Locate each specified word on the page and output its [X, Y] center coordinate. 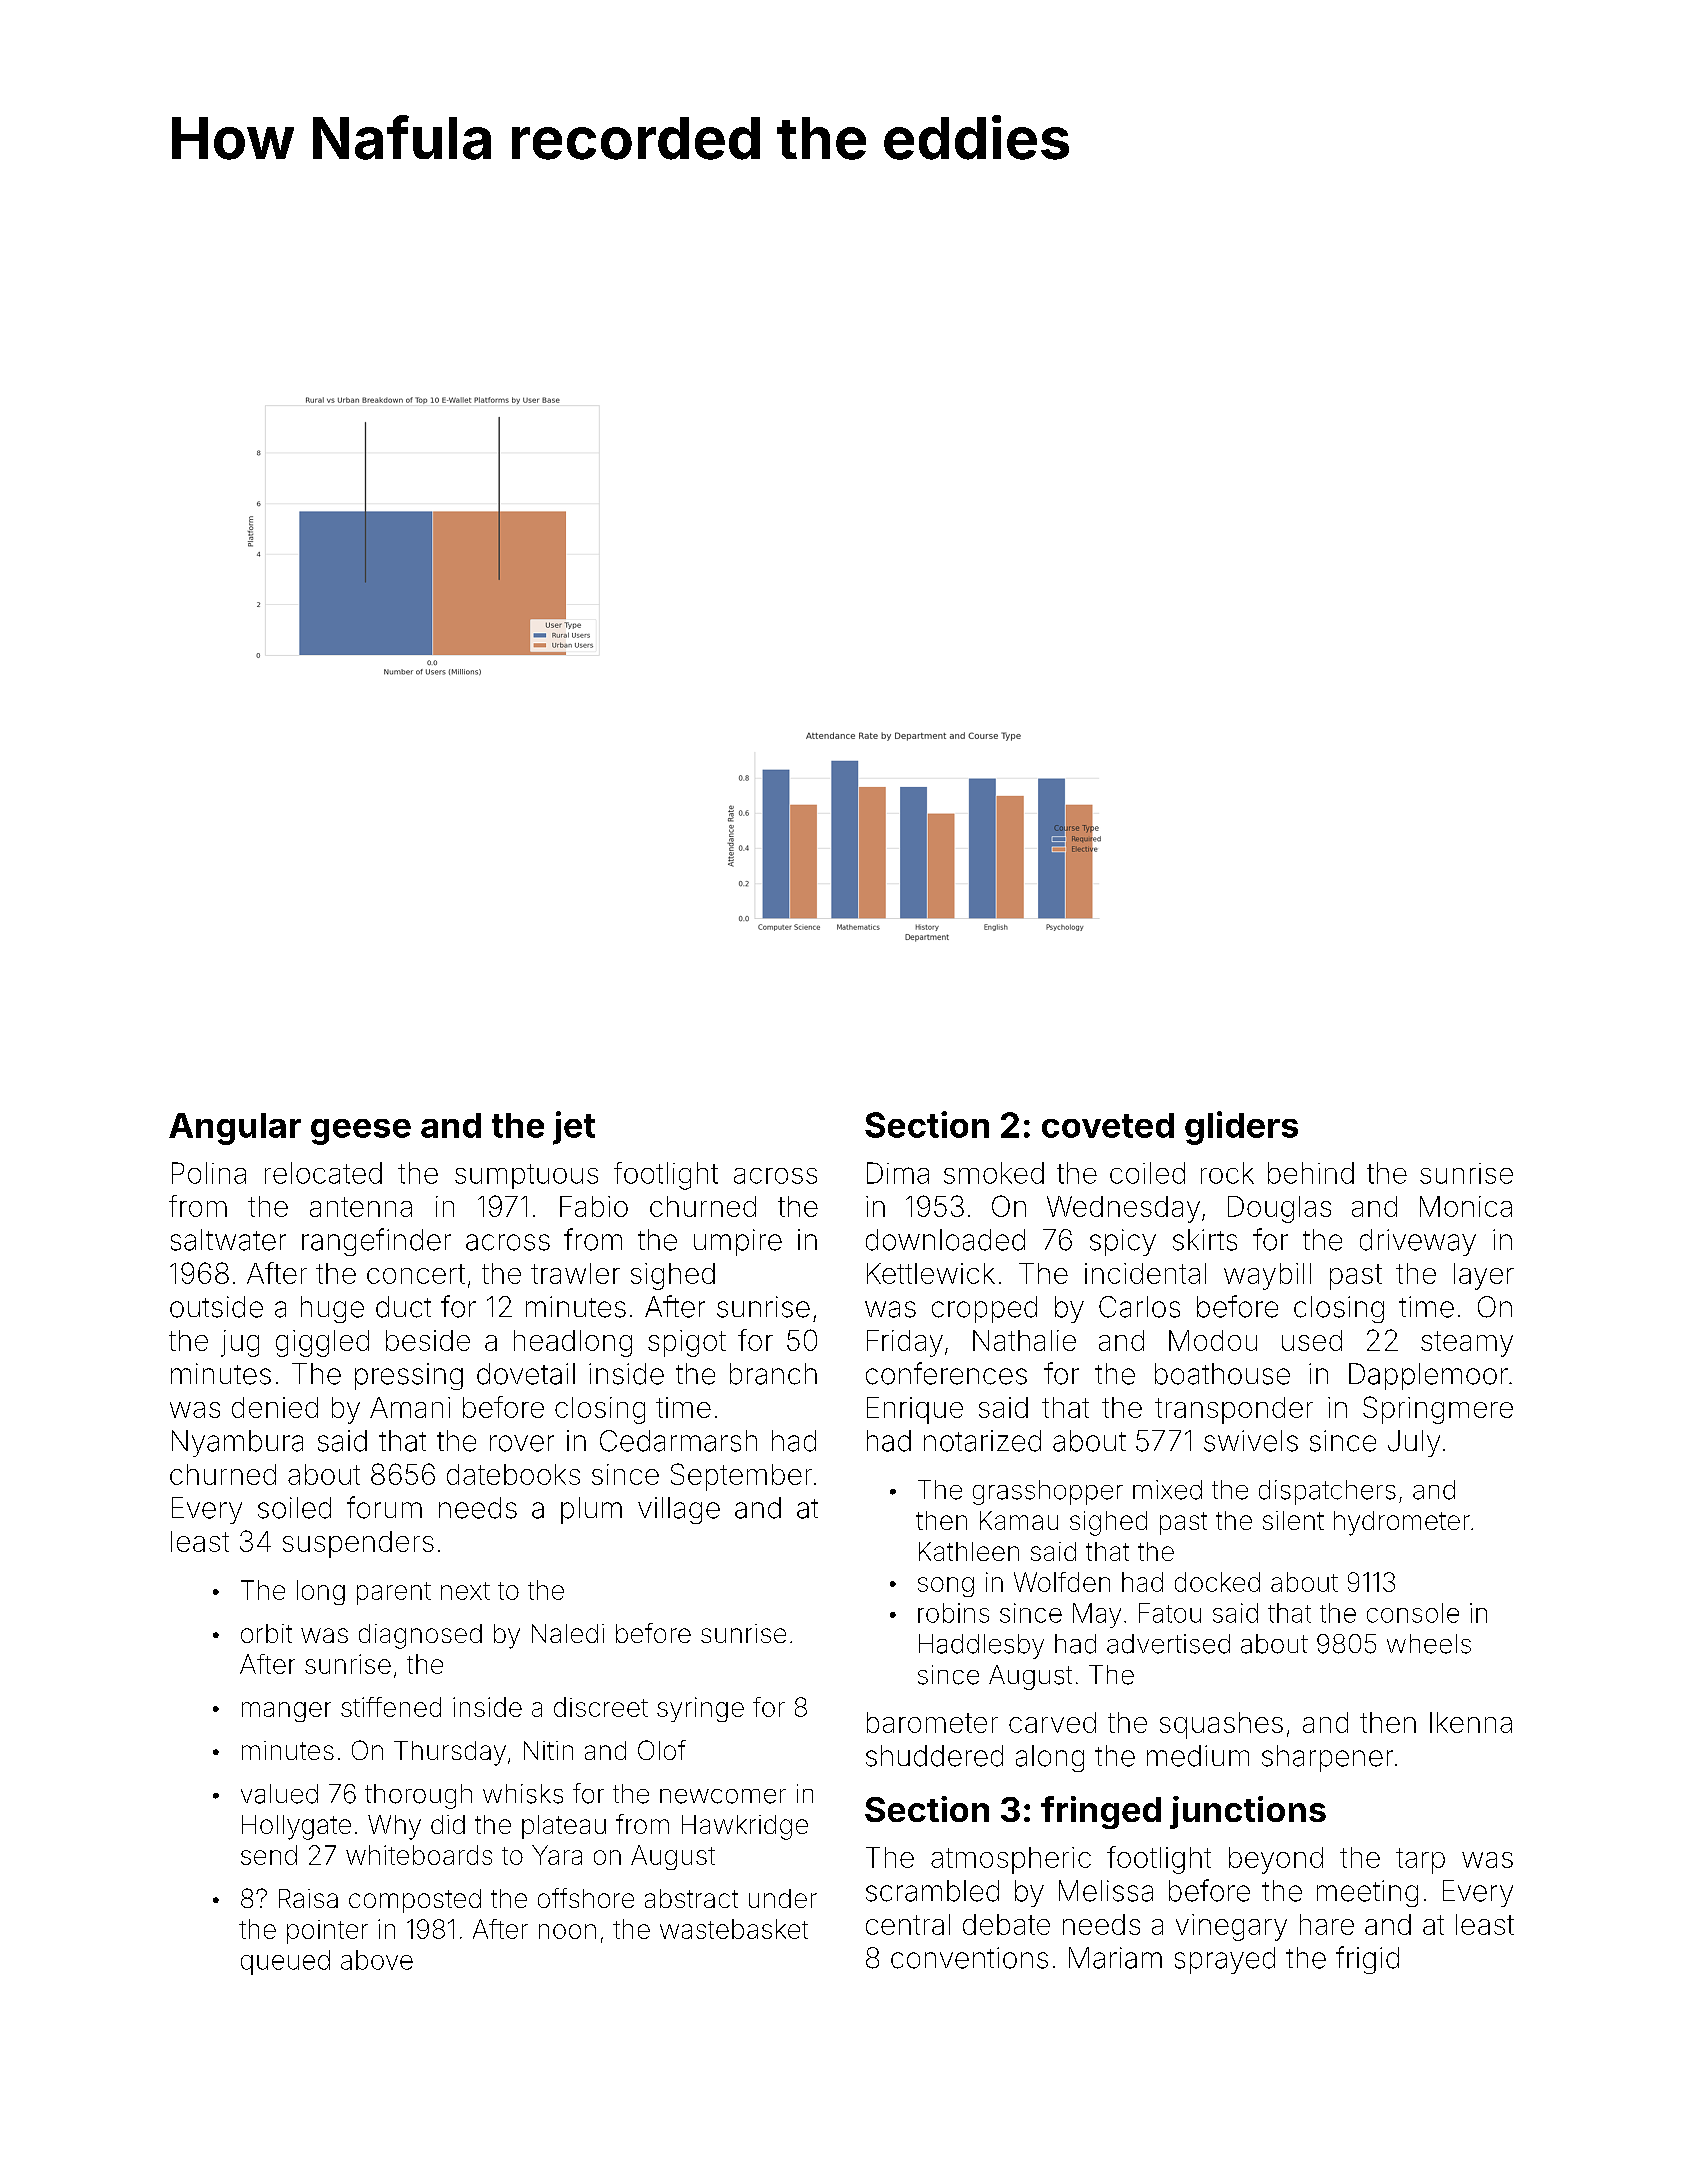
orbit [266, 1633]
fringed [1101, 1812]
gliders [1241, 1128]
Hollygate [296, 1827]
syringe [700, 1709]
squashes [1221, 1725]
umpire [738, 1242]
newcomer [723, 1796]
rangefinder [376, 1242]
